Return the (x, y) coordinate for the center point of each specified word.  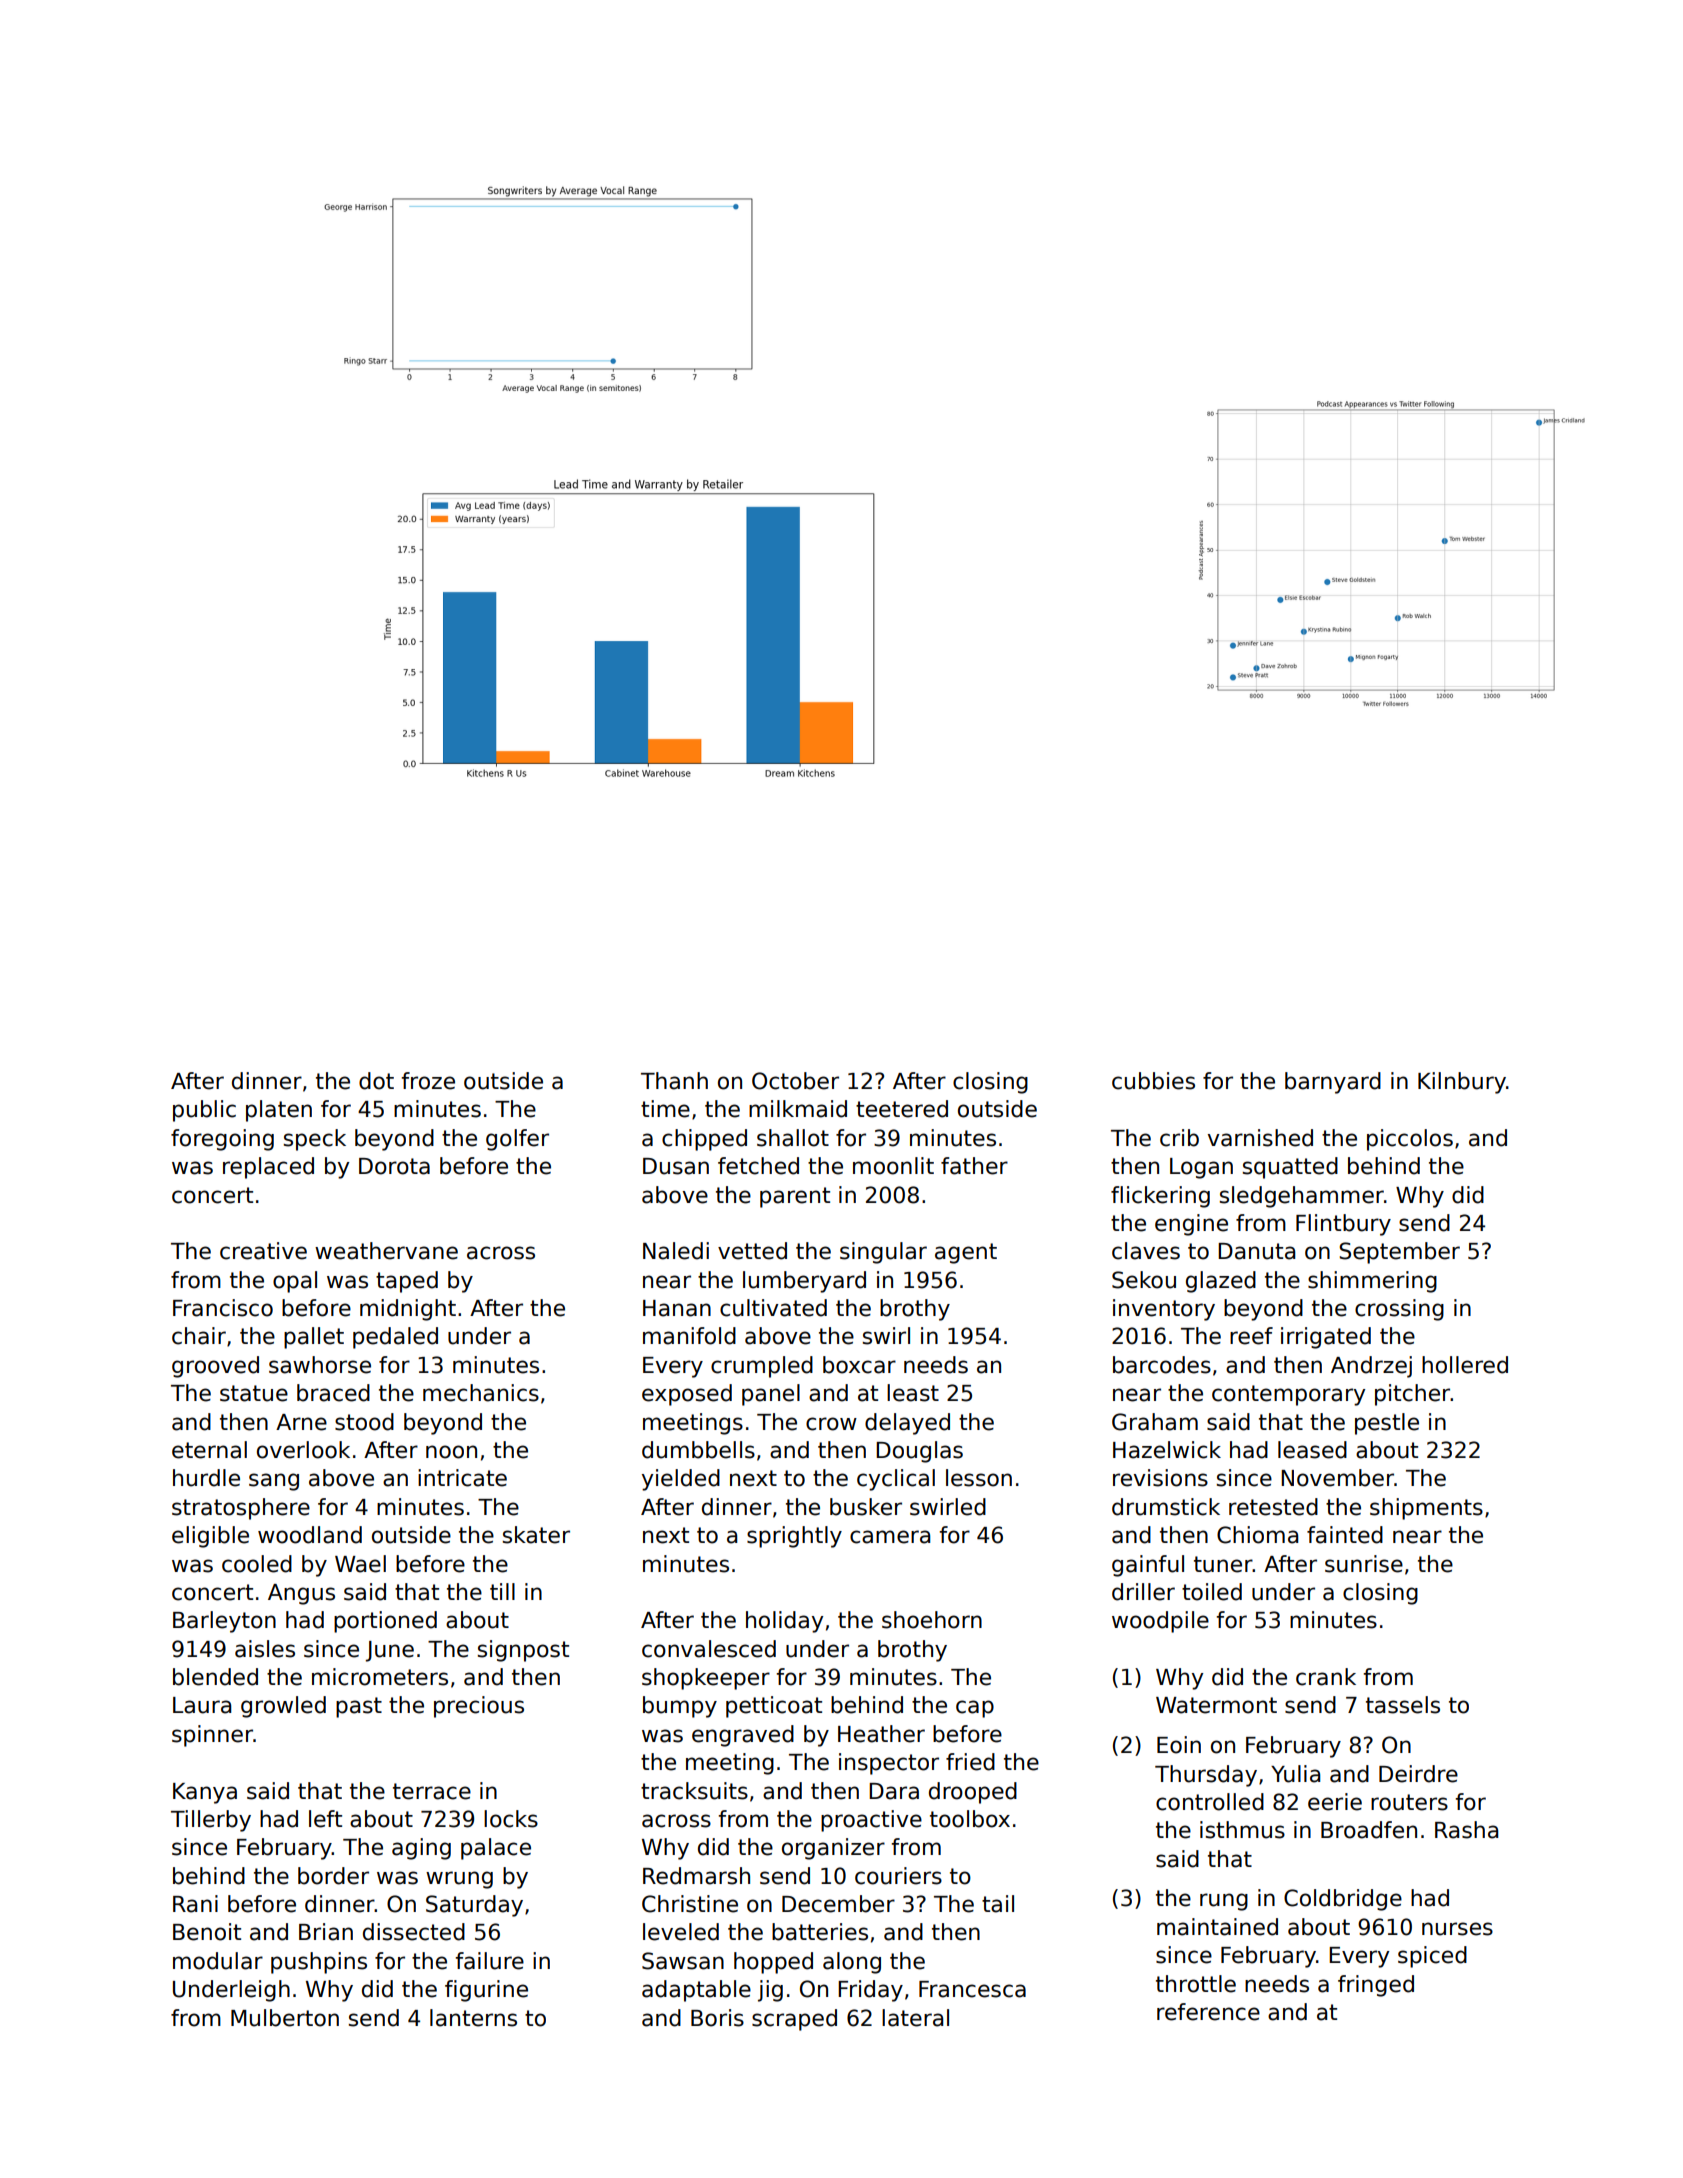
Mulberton (285, 2018)
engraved (743, 1736)
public (204, 1111)
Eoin (1179, 1745)
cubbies (1153, 1081)
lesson (979, 1478)
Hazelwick (1167, 1450)
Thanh (674, 1081)
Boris (717, 2018)
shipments (1426, 1509)
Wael (360, 1564)
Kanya (205, 1793)
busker (866, 1507)
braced (333, 1393)
